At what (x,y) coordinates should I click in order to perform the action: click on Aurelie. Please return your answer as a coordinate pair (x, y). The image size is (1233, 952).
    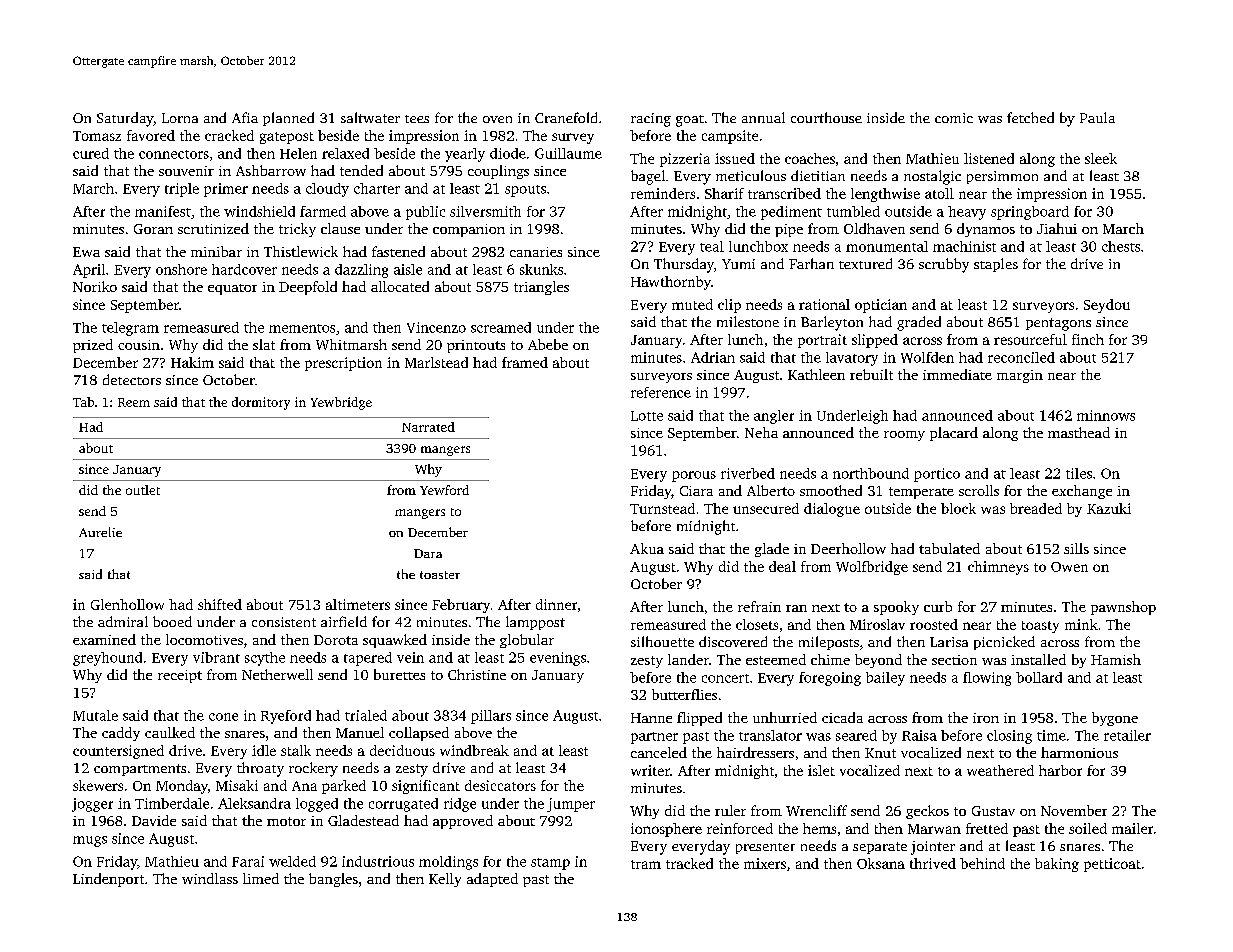
    Looking at the image, I should click on (100, 532).
